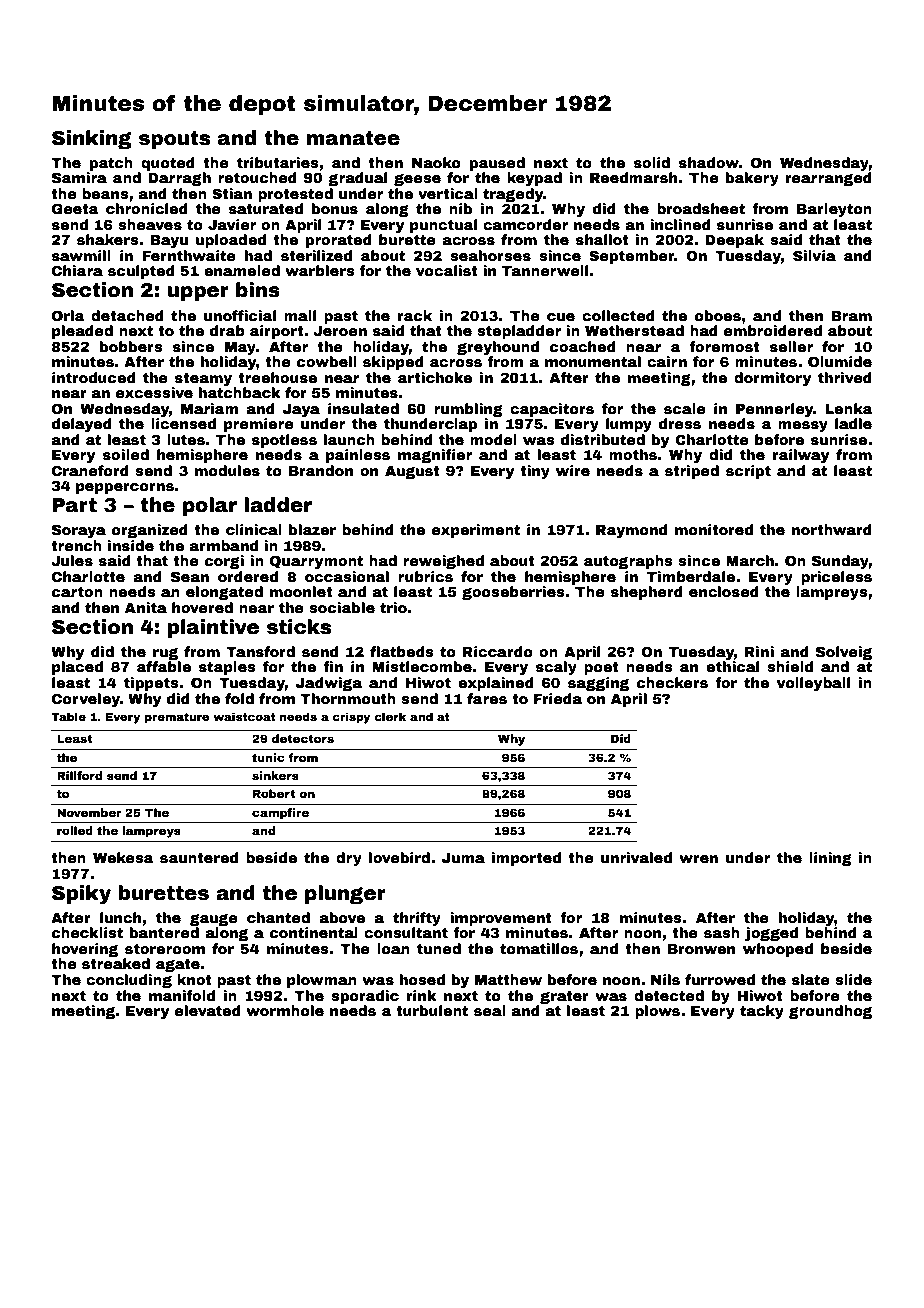 This document has width=924, height=1308. Describe the element at coordinates (709, 162) in the document. I see `shadow` at that location.
